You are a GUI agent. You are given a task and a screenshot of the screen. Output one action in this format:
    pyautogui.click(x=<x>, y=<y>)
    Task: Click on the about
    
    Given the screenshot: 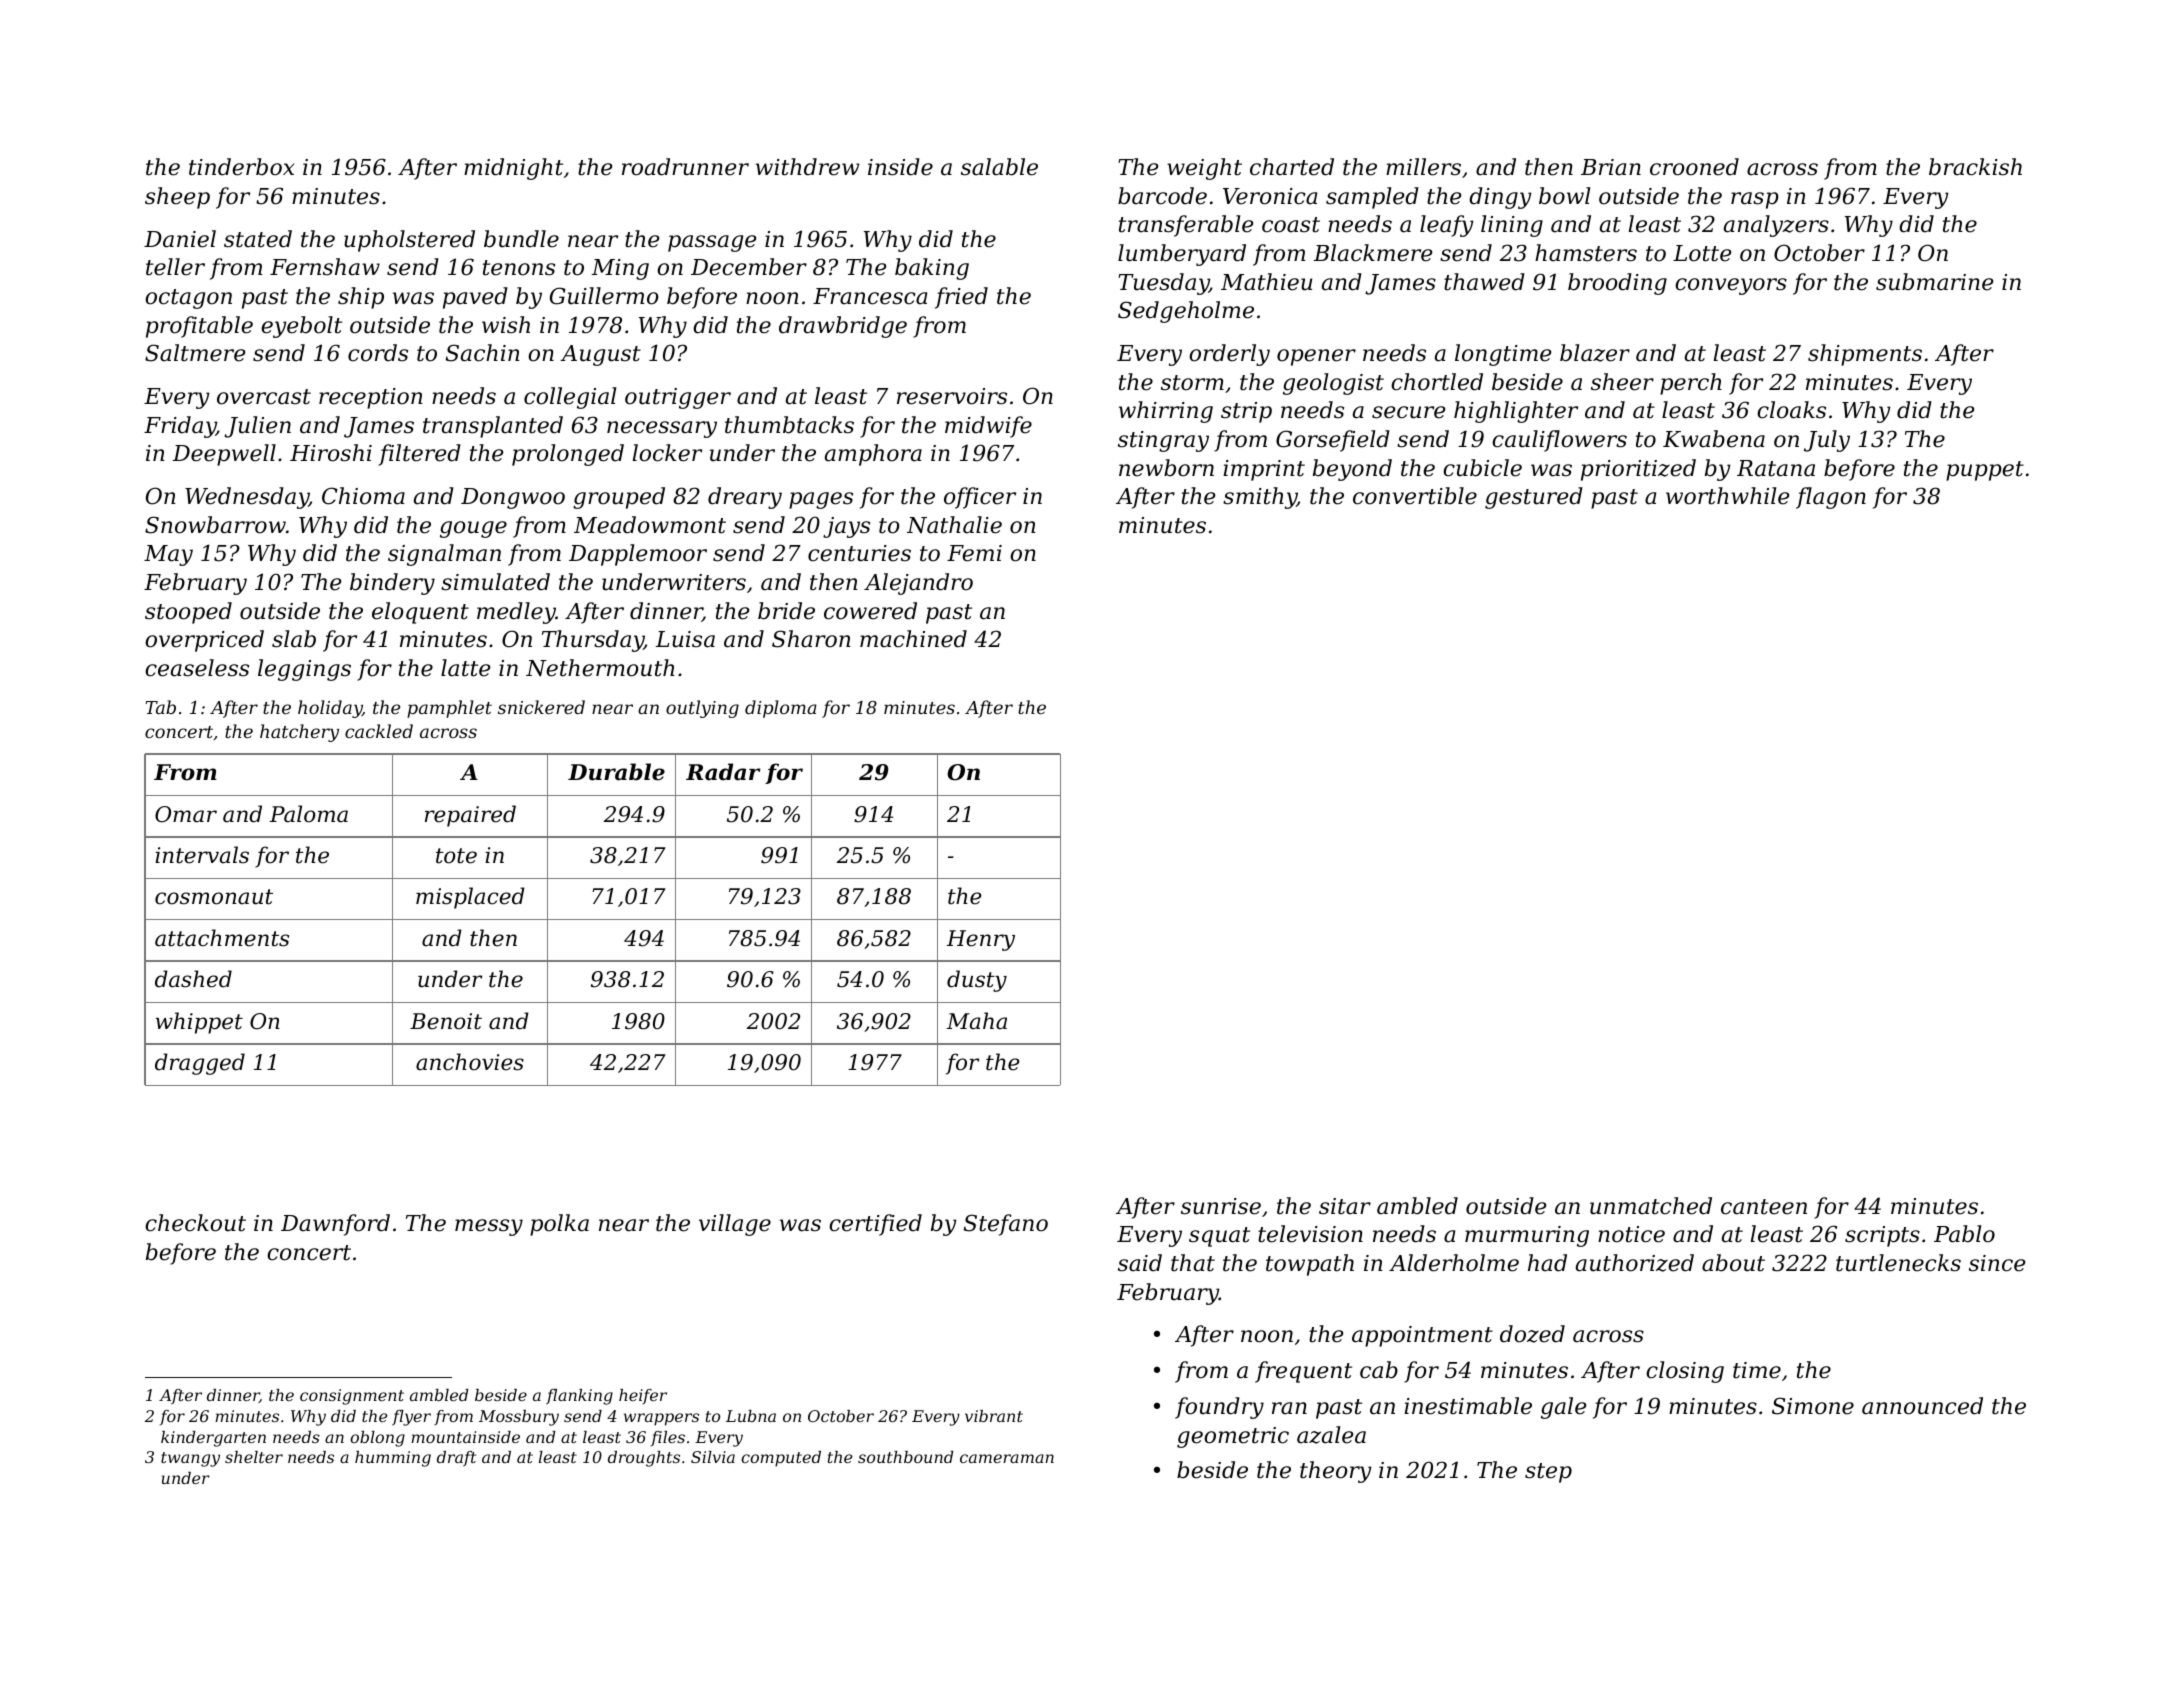 What is the action you would take?
    pyautogui.click(x=1733, y=1263)
